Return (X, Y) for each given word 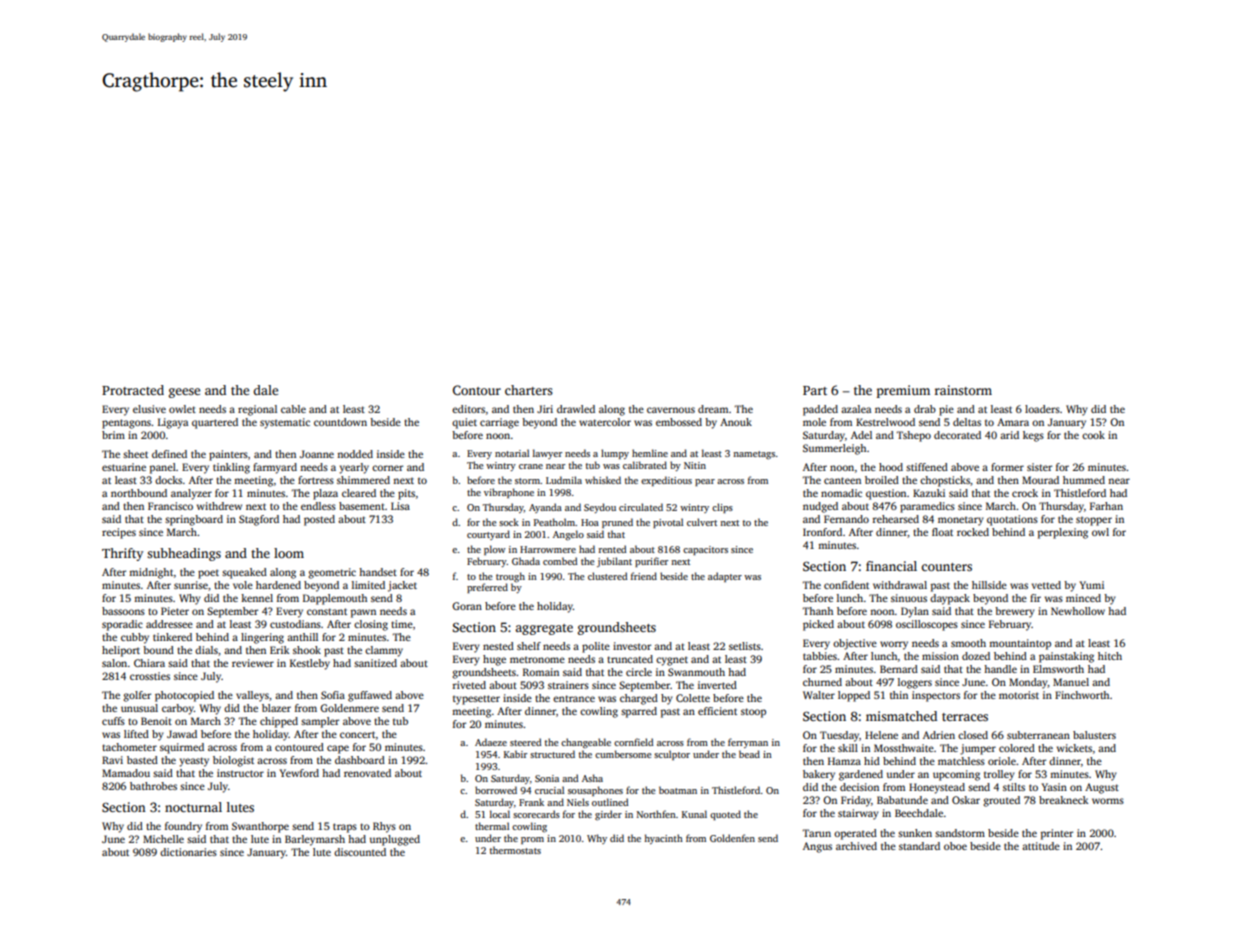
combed (560, 561)
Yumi (1091, 585)
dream (713, 409)
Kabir (515, 754)
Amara (1013, 422)
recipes (119, 533)
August (1102, 788)
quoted (725, 815)
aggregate (544, 629)
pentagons (126, 424)
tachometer (129, 747)
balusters (1094, 735)
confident (846, 585)
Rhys (384, 827)
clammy (384, 651)
